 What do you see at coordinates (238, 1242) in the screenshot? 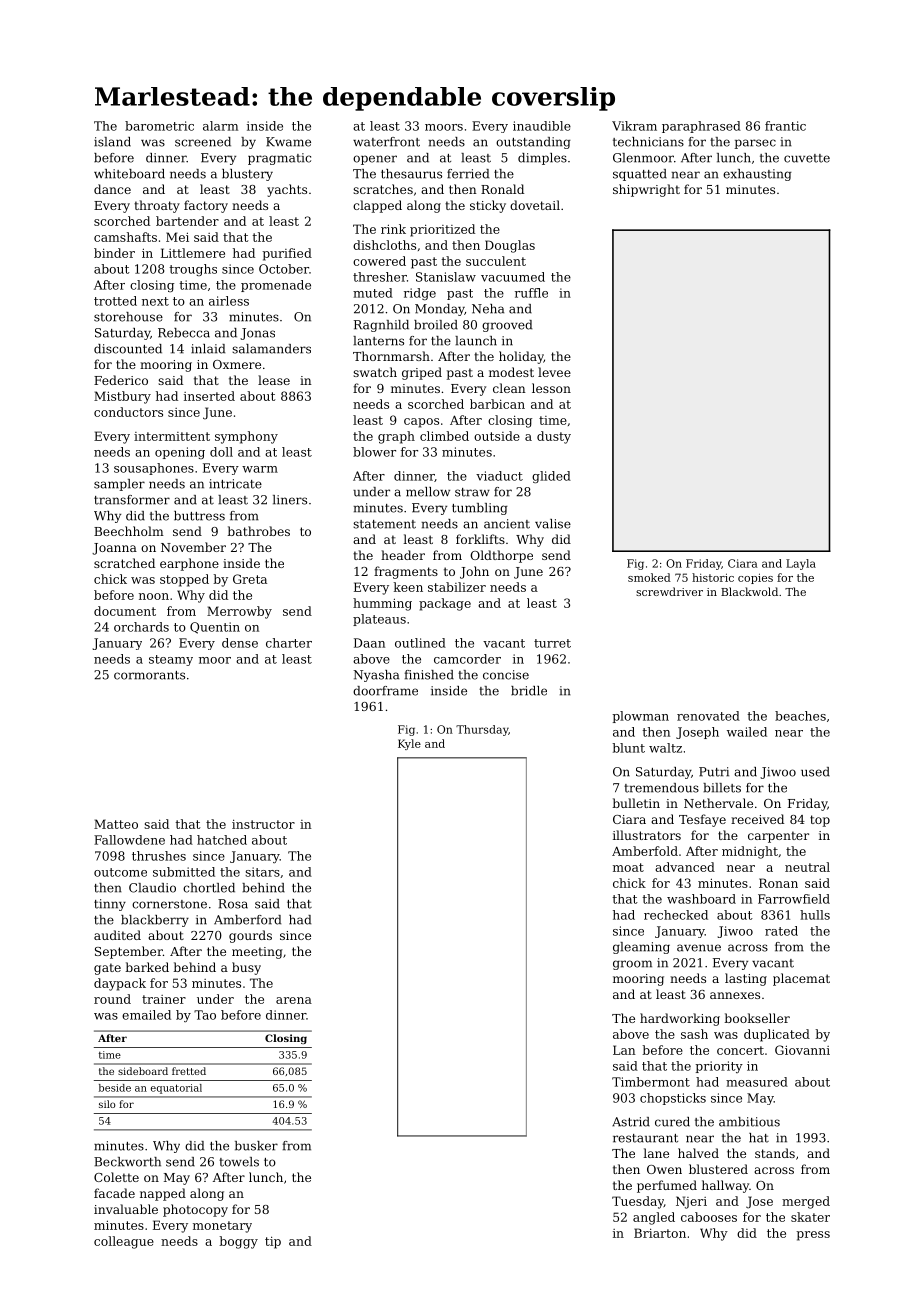
I see `boggy` at bounding box center [238, 1242].
